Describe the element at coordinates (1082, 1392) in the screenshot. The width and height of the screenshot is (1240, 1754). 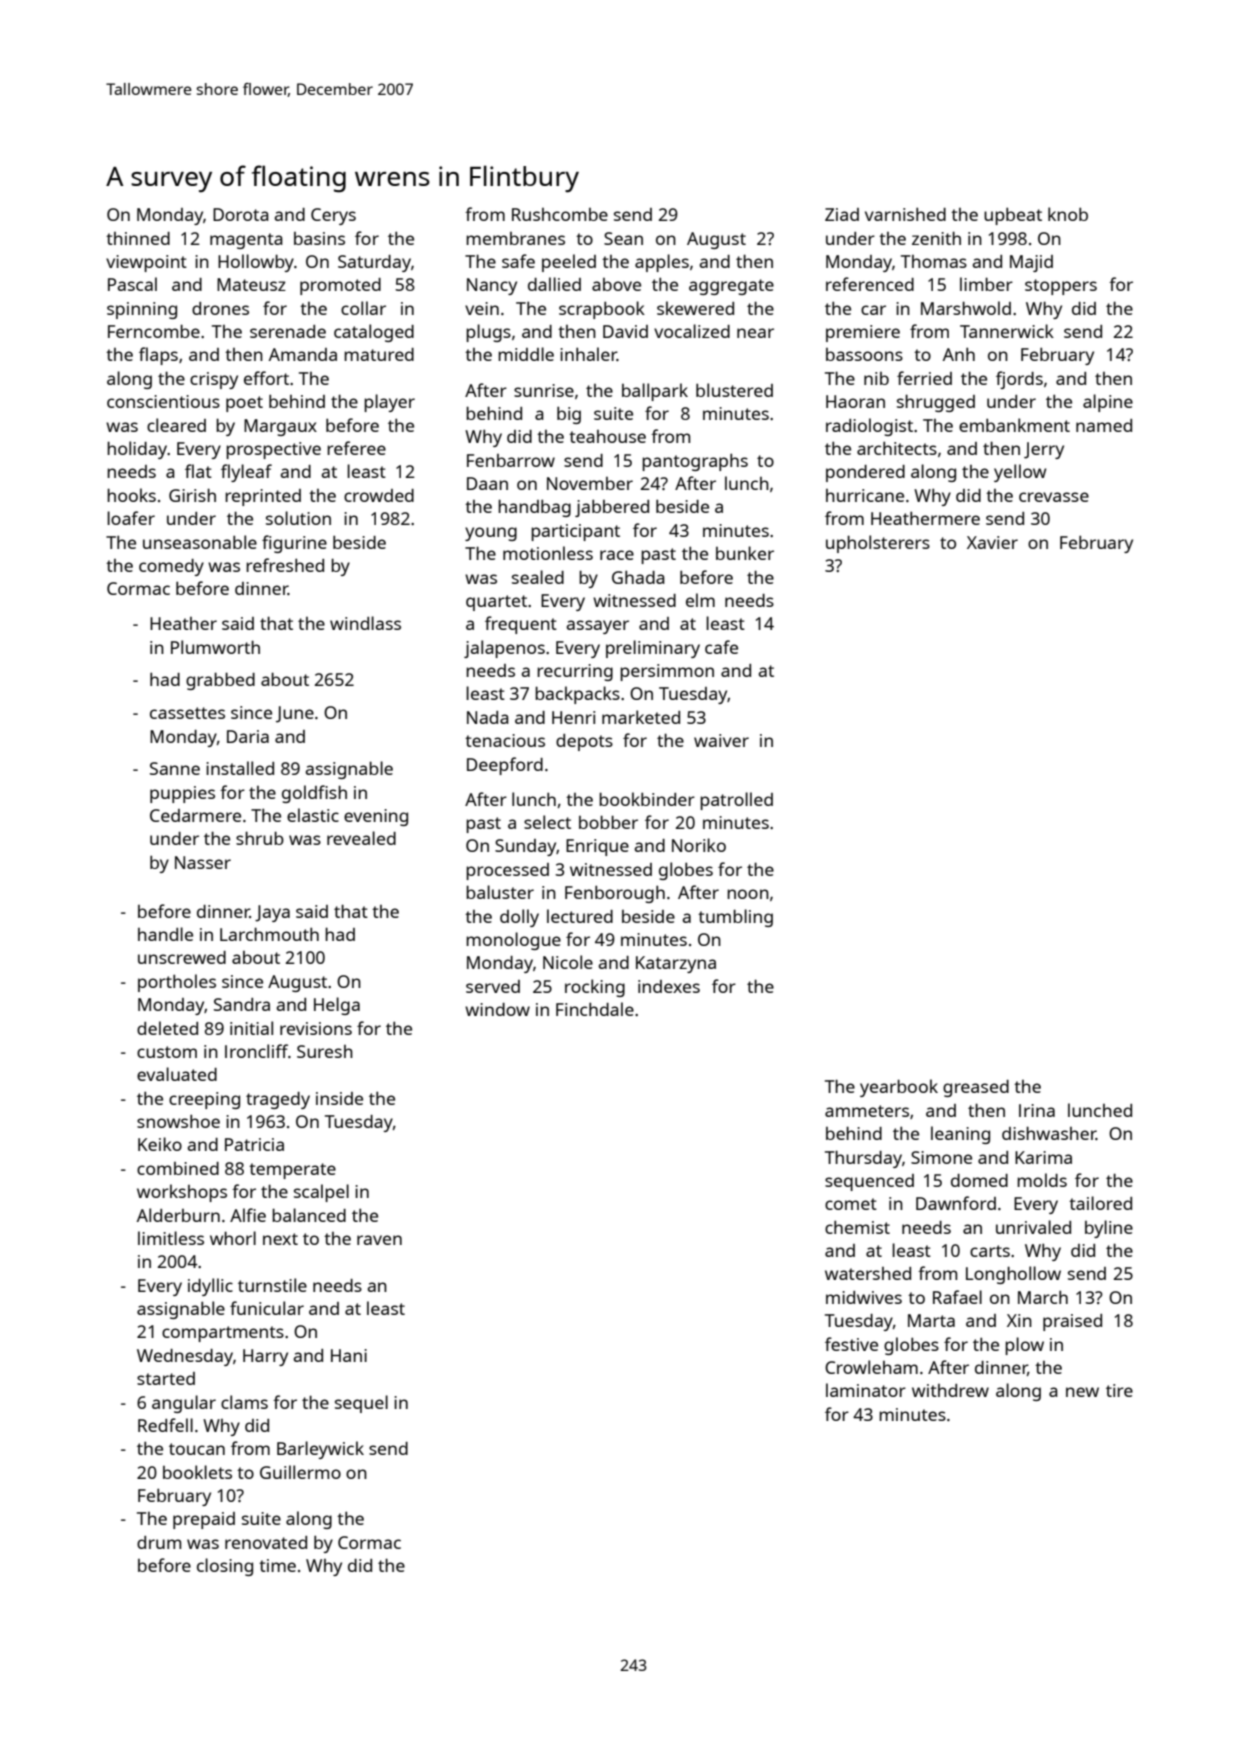
I see `new` at that location.
